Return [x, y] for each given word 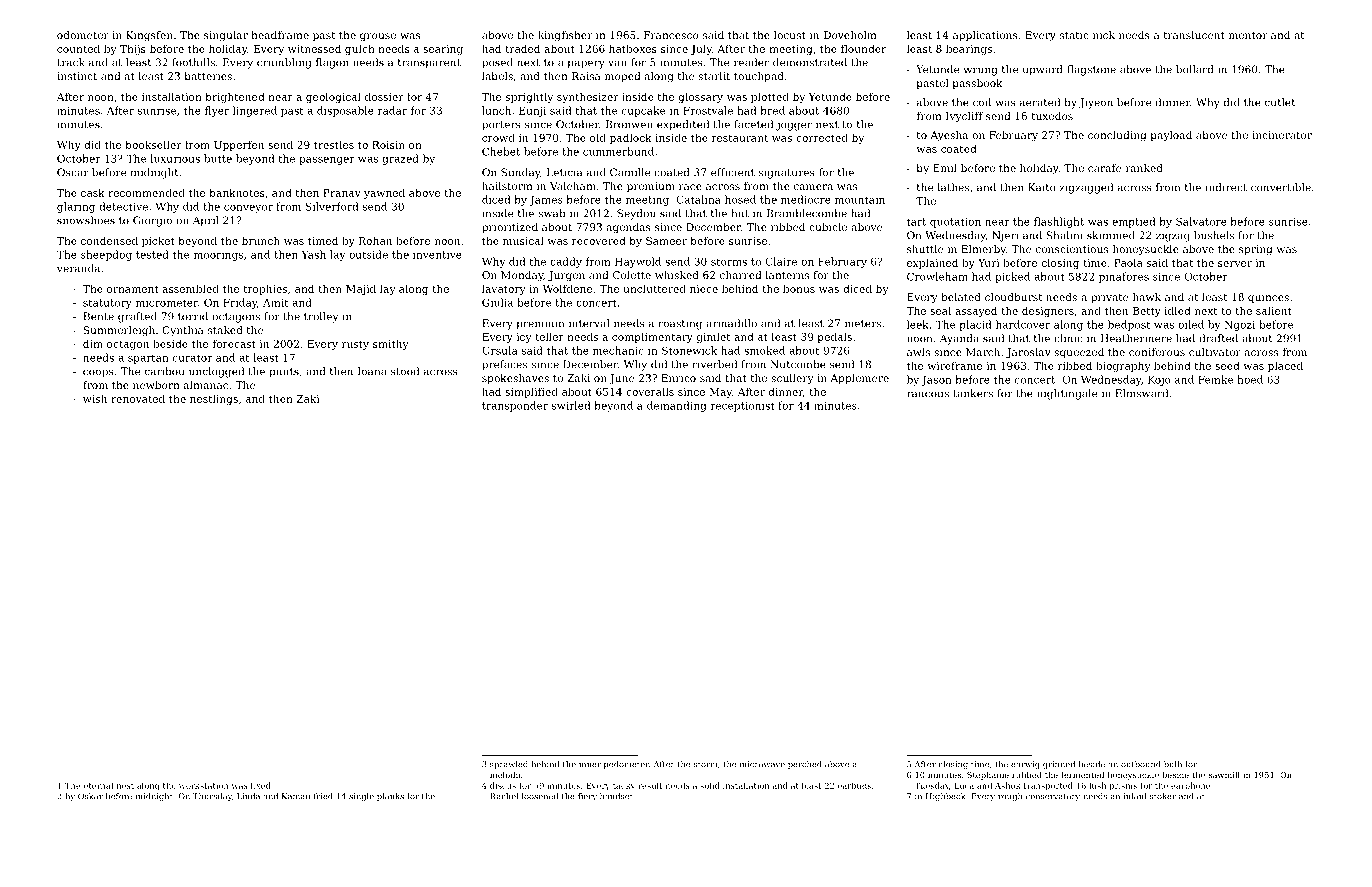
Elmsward [1141, 393]
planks [390, 797]
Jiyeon [1096, 103]
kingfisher [565, 36]
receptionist [743, 407]
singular [226, 36]
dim [93, 343]
